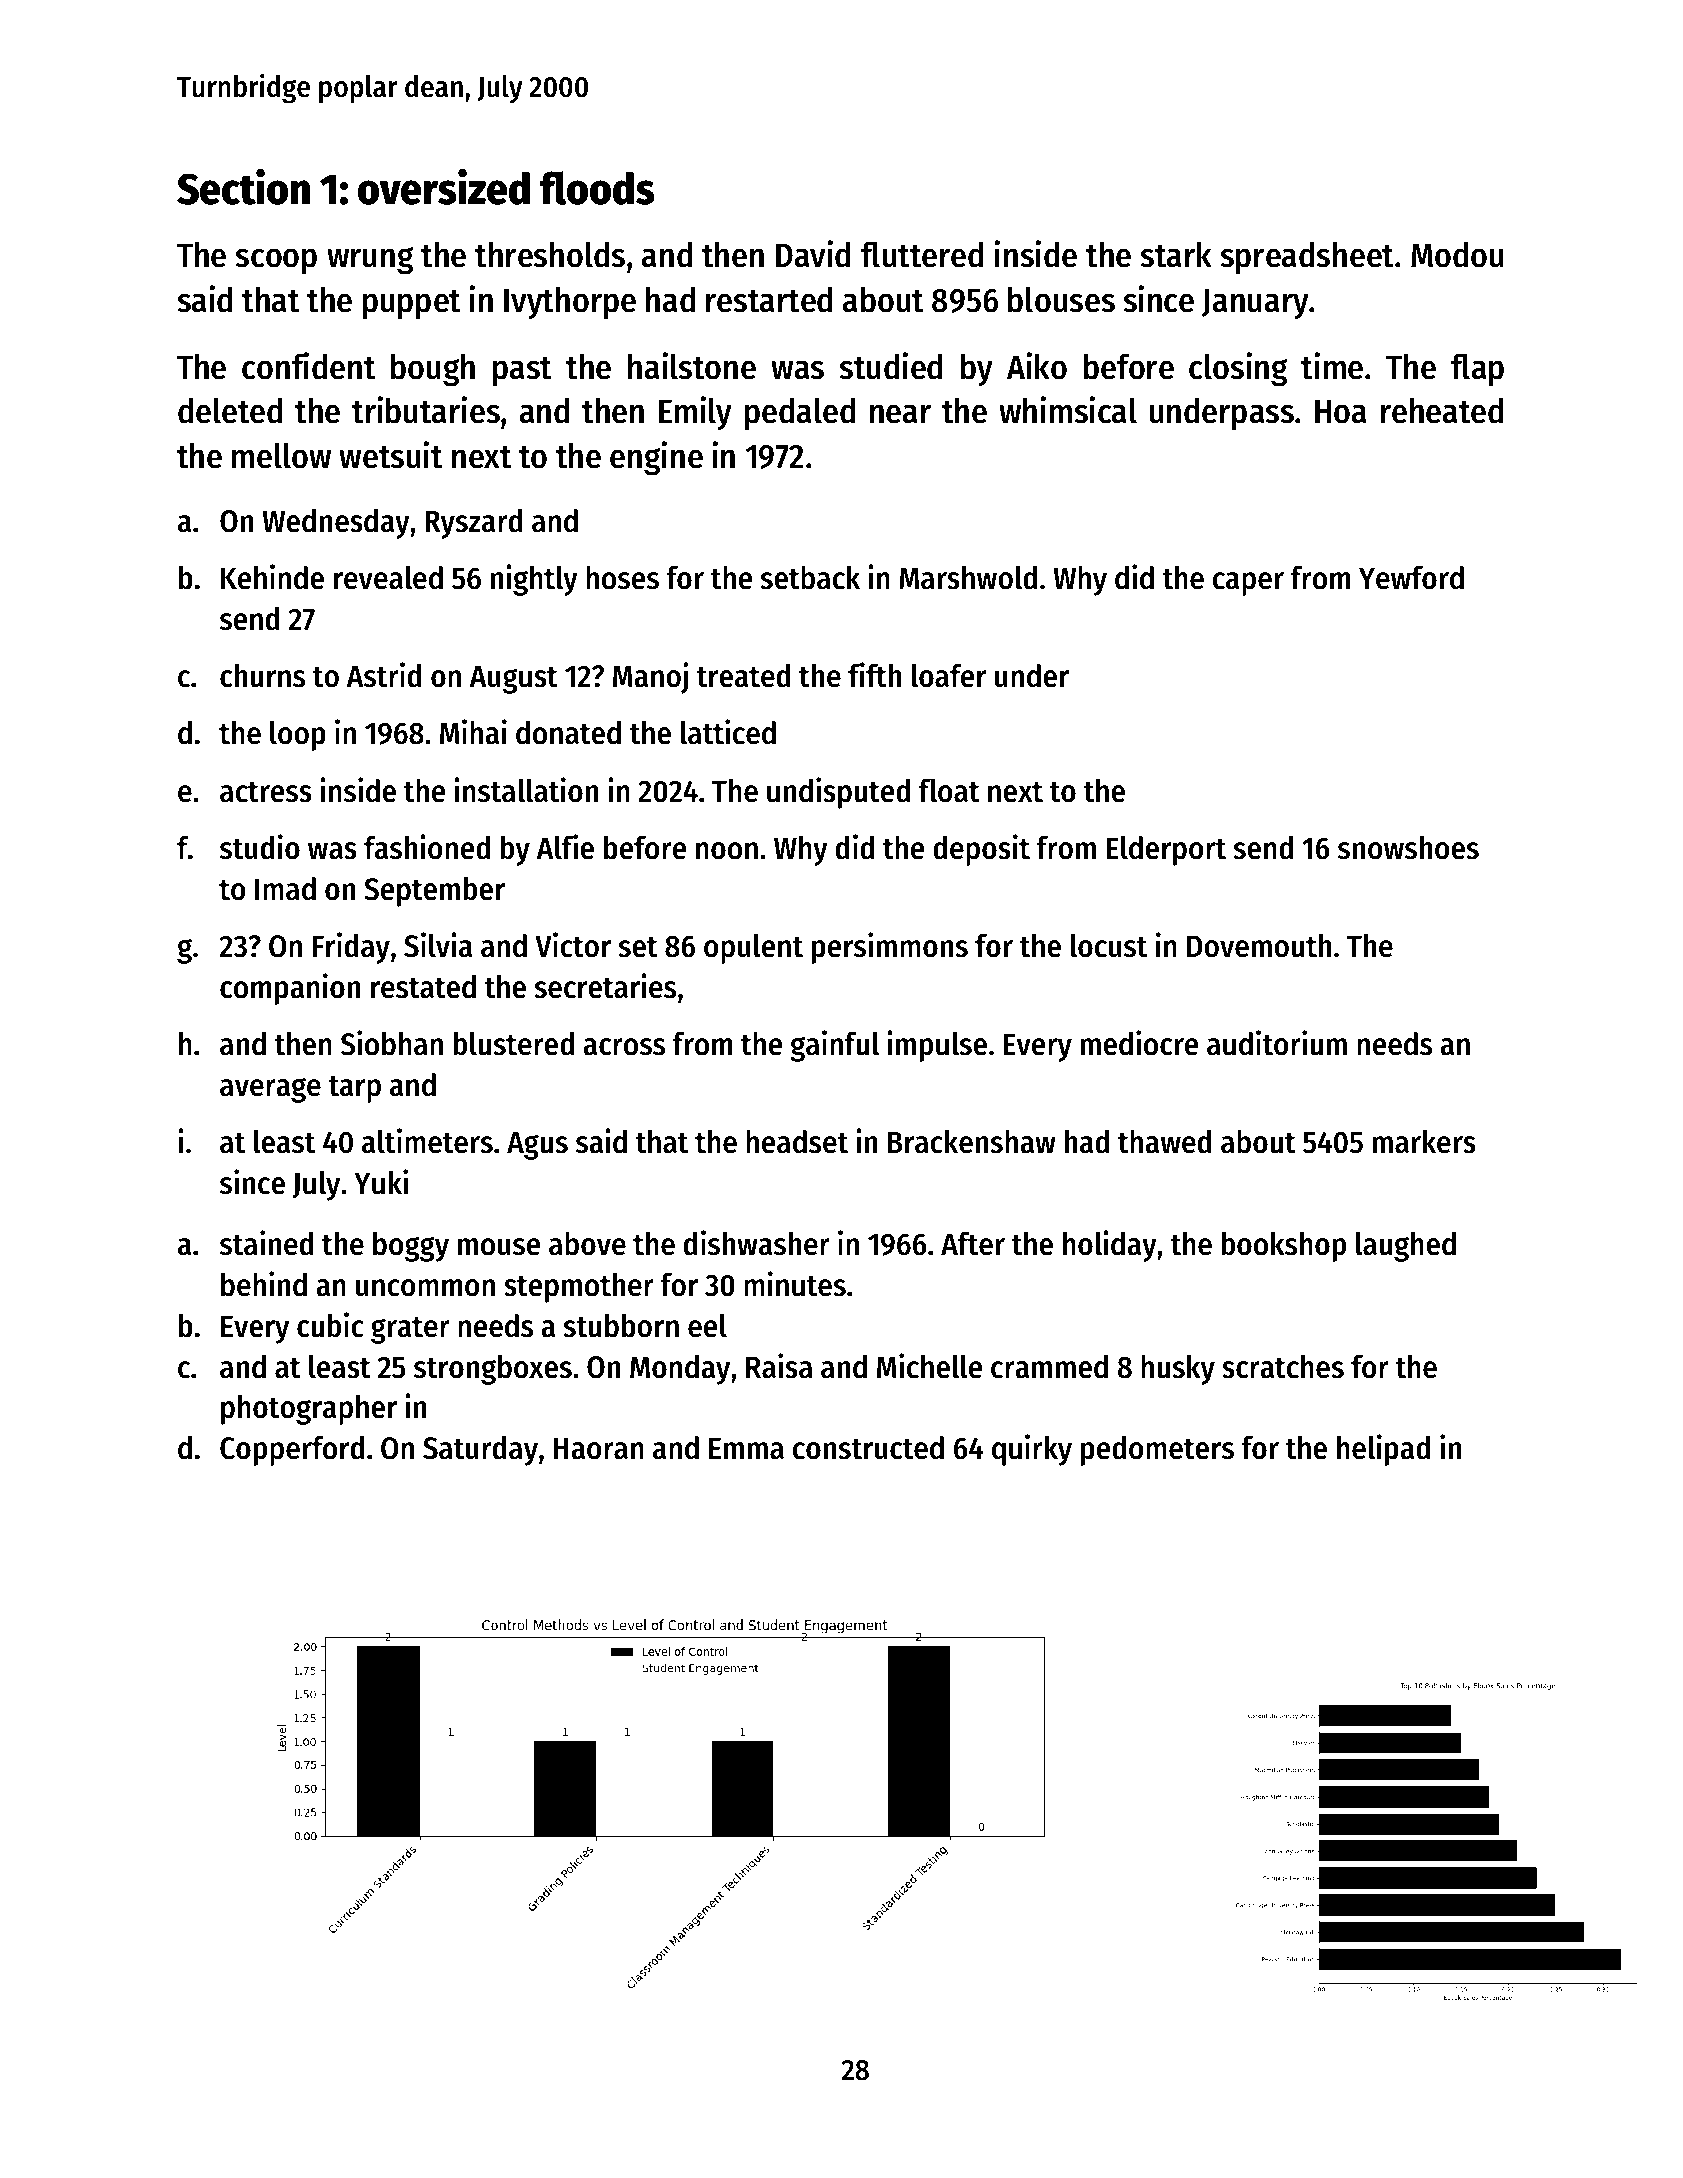  I want to click on Yuki, so click(381, 1182).
